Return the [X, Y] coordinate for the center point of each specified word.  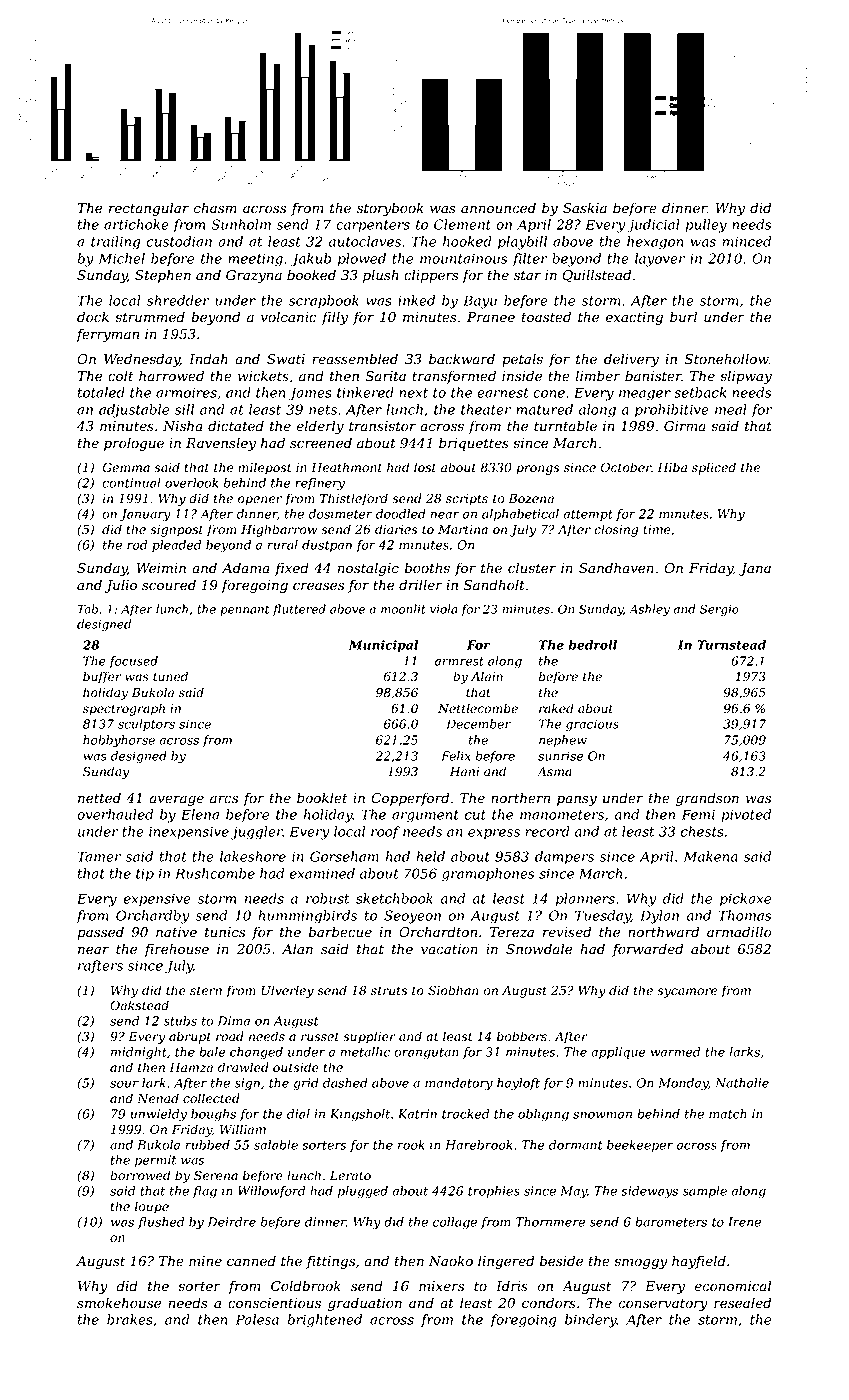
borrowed [140, 1175]
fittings [330, 1262]
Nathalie [742, 1083]
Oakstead [139, 1005]
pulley [706, 226]
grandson [707, 799]
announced [498, 208]
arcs [224, 799]
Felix [456, 756]
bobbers [522, 1036]
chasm [215, 208]
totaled [101, 392]
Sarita [385, 376]
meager [645, 395]
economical [732, 1286]
